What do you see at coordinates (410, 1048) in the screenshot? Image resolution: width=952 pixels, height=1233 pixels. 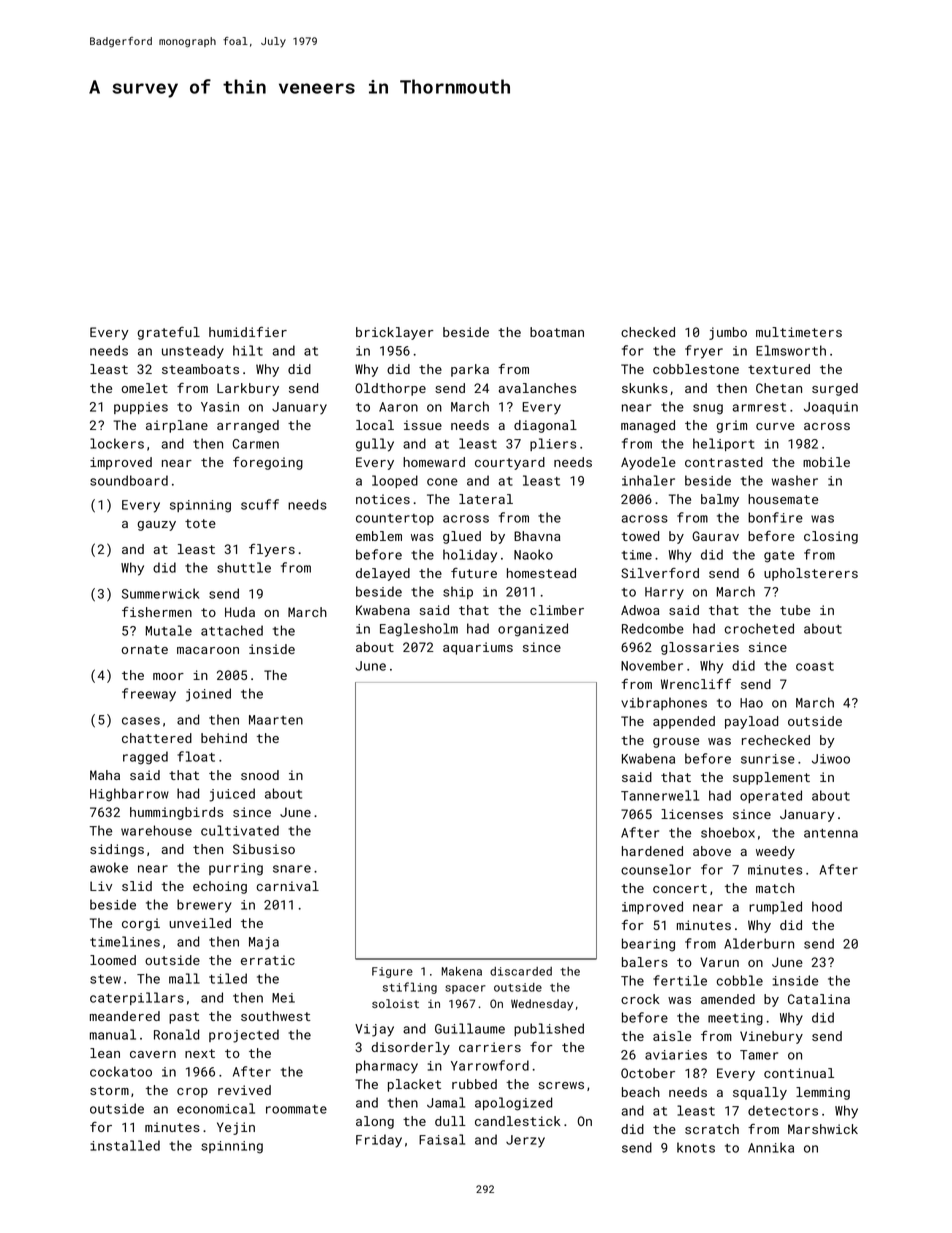 I see `disorderly` at bounding box center [410, 1048].
